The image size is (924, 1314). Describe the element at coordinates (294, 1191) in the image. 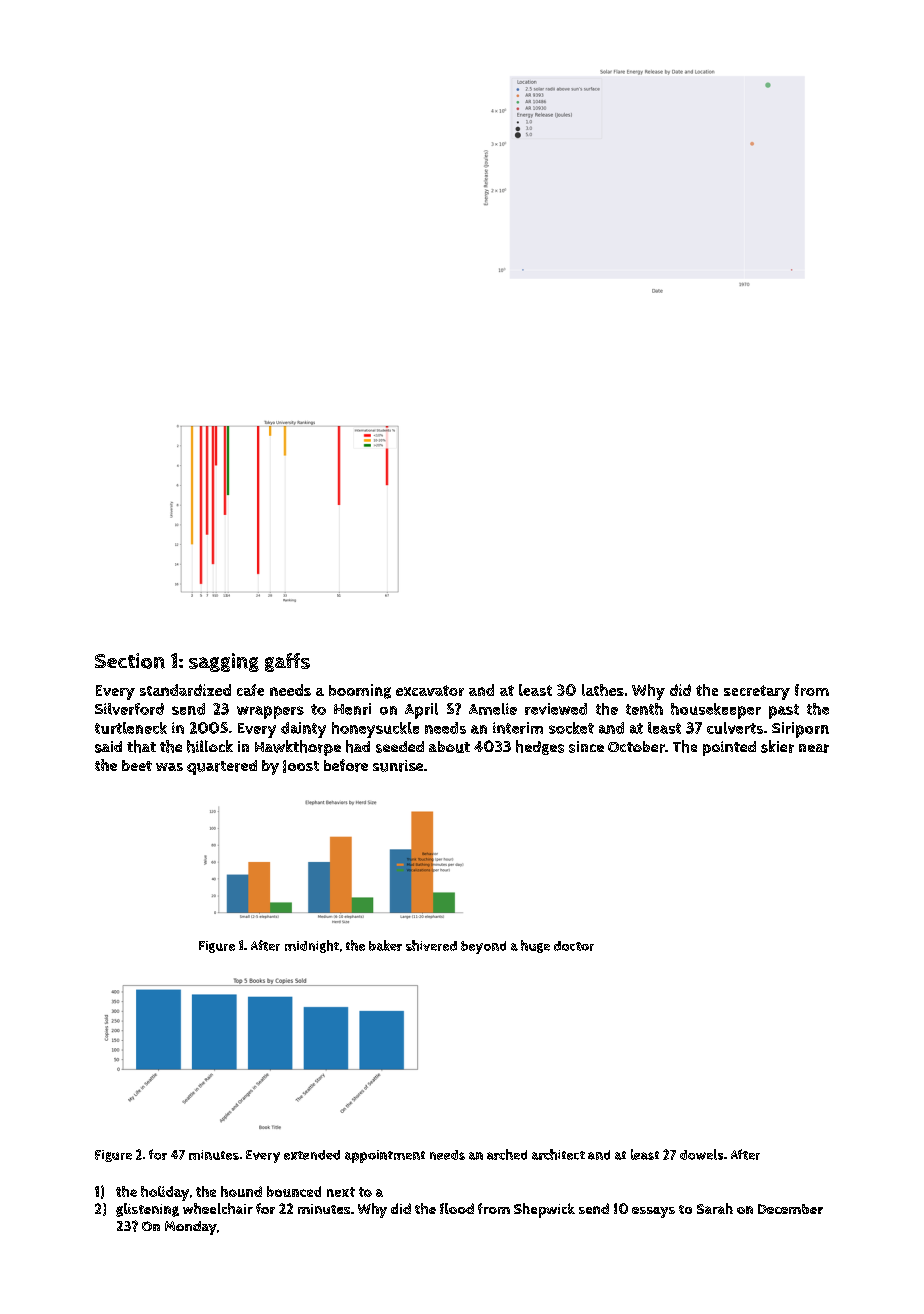

I see `bounced` at that location.
